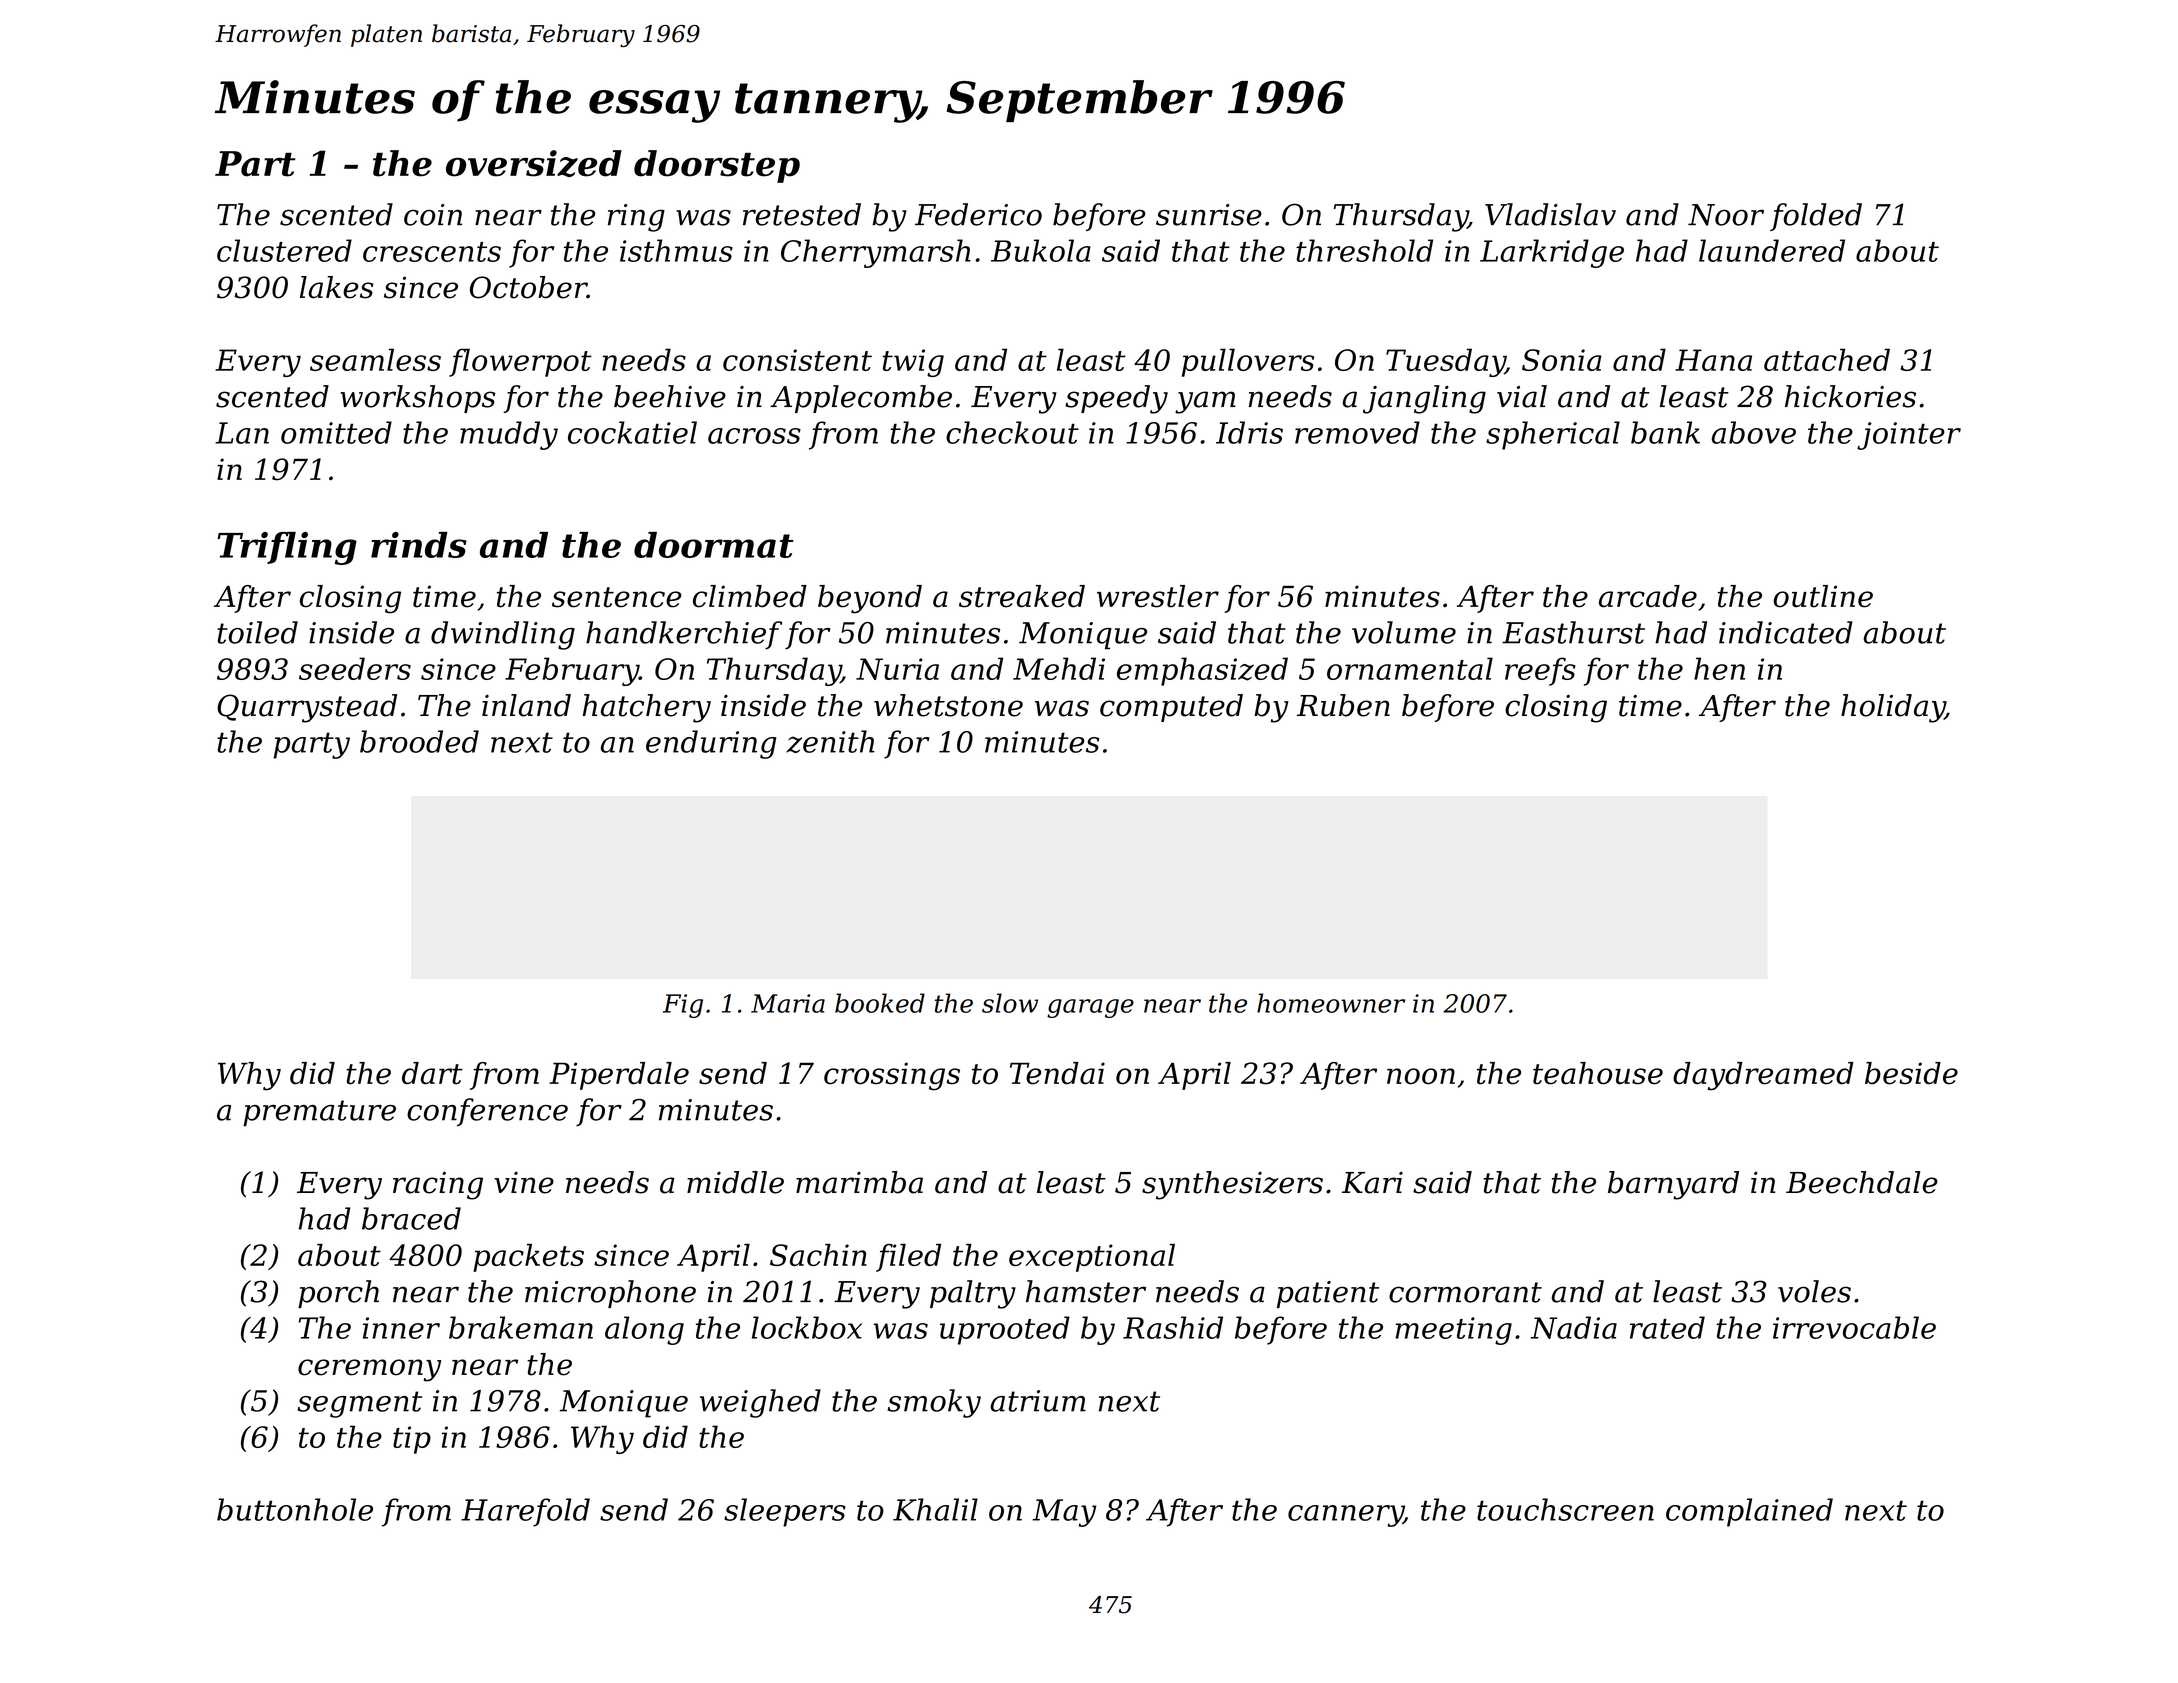 The width and height of the image is (2178, 1683). Describe the element at coordinates (1823, 596) in the image. I see `outline` at that location.
